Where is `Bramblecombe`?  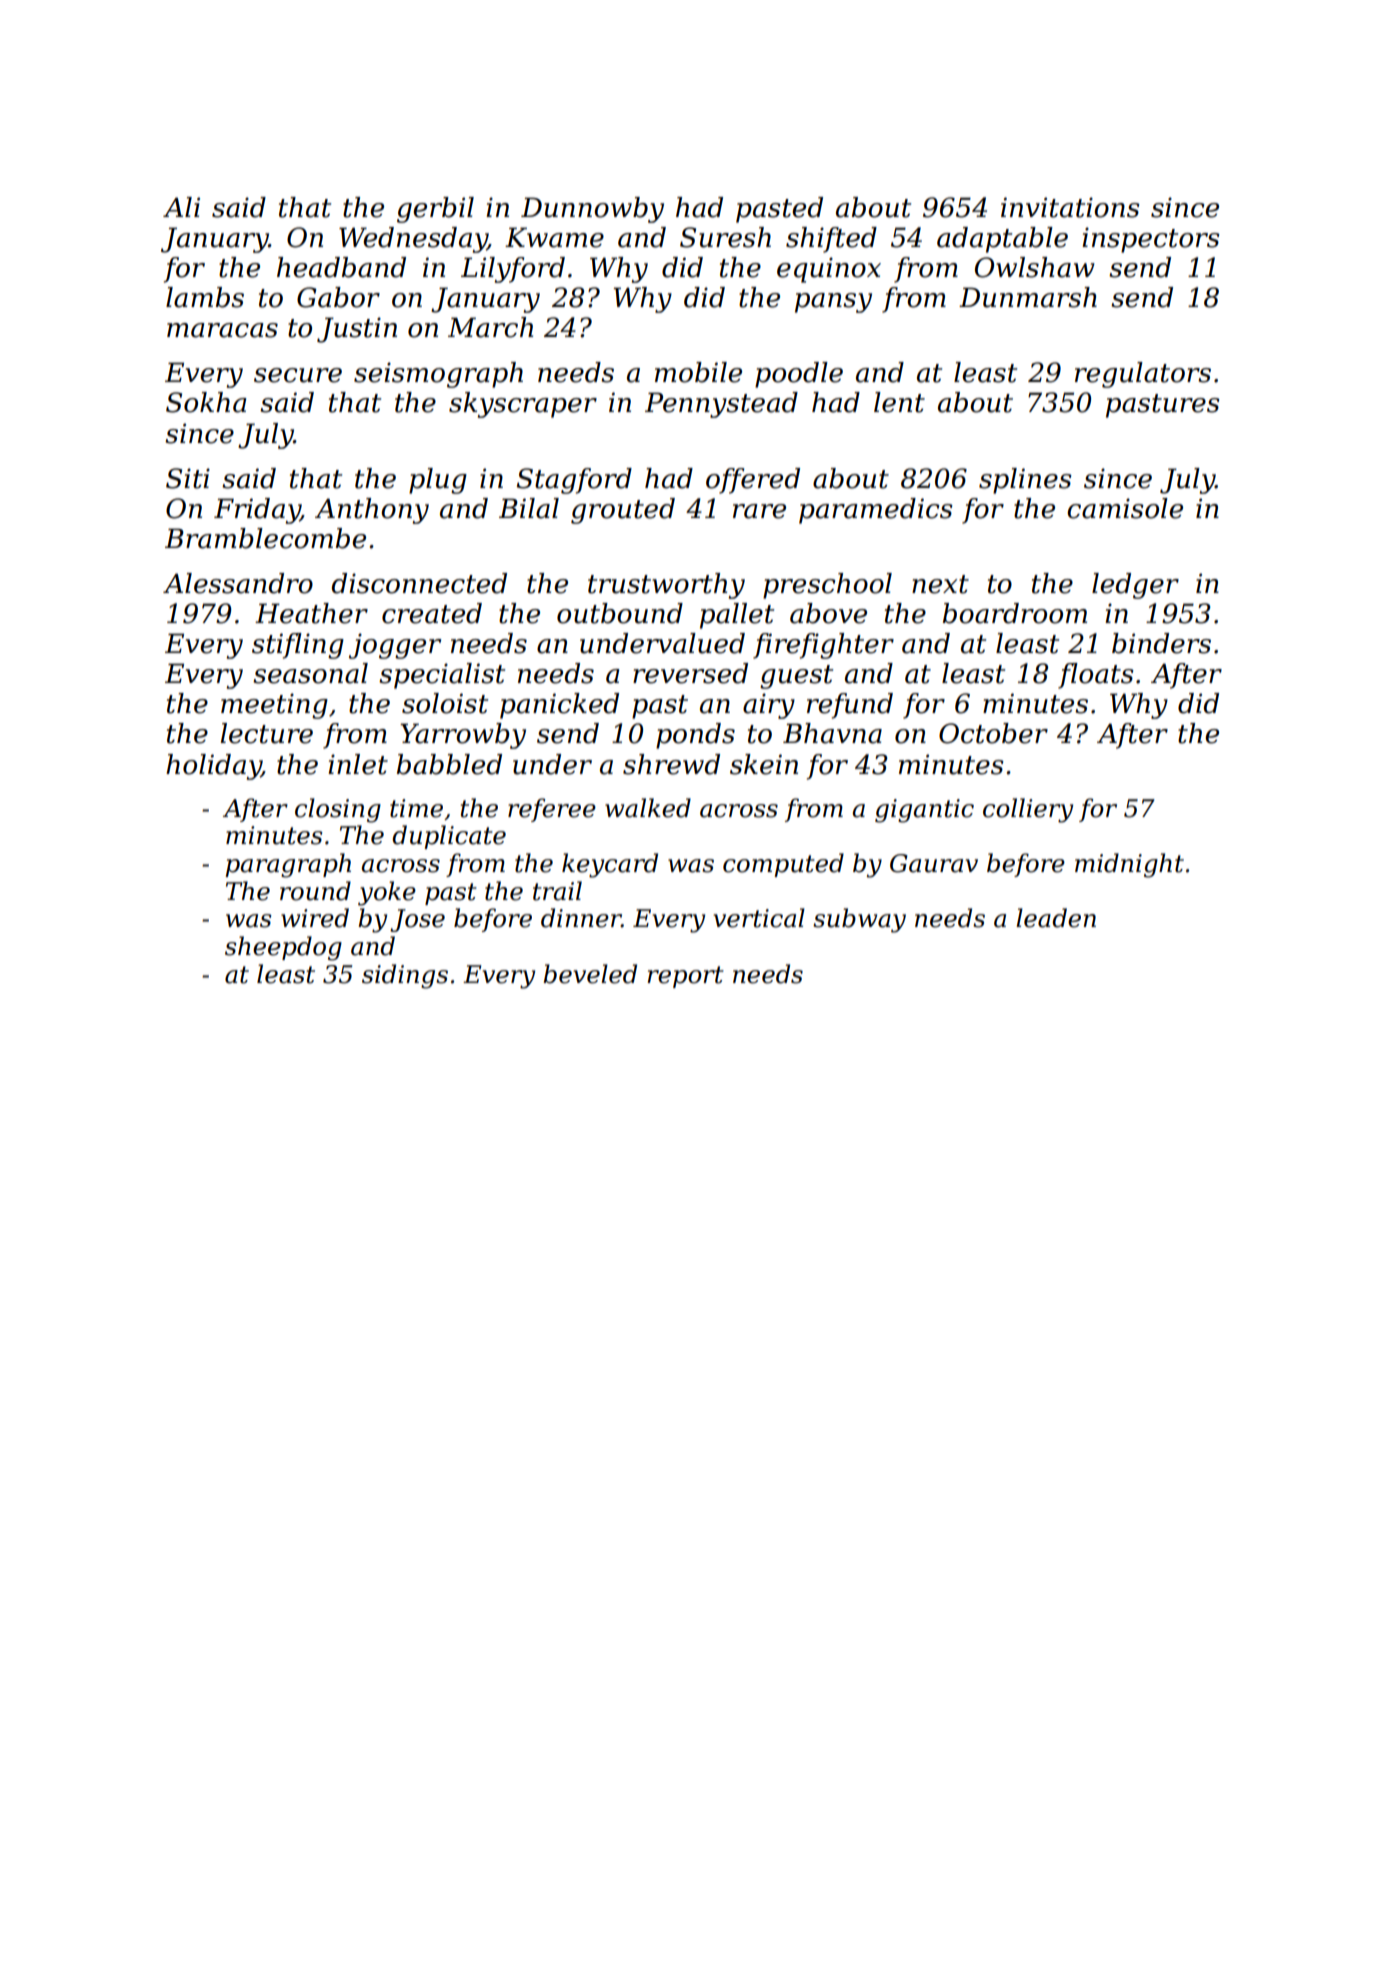 Bramblecombe is located at coordinates (265, 538).
